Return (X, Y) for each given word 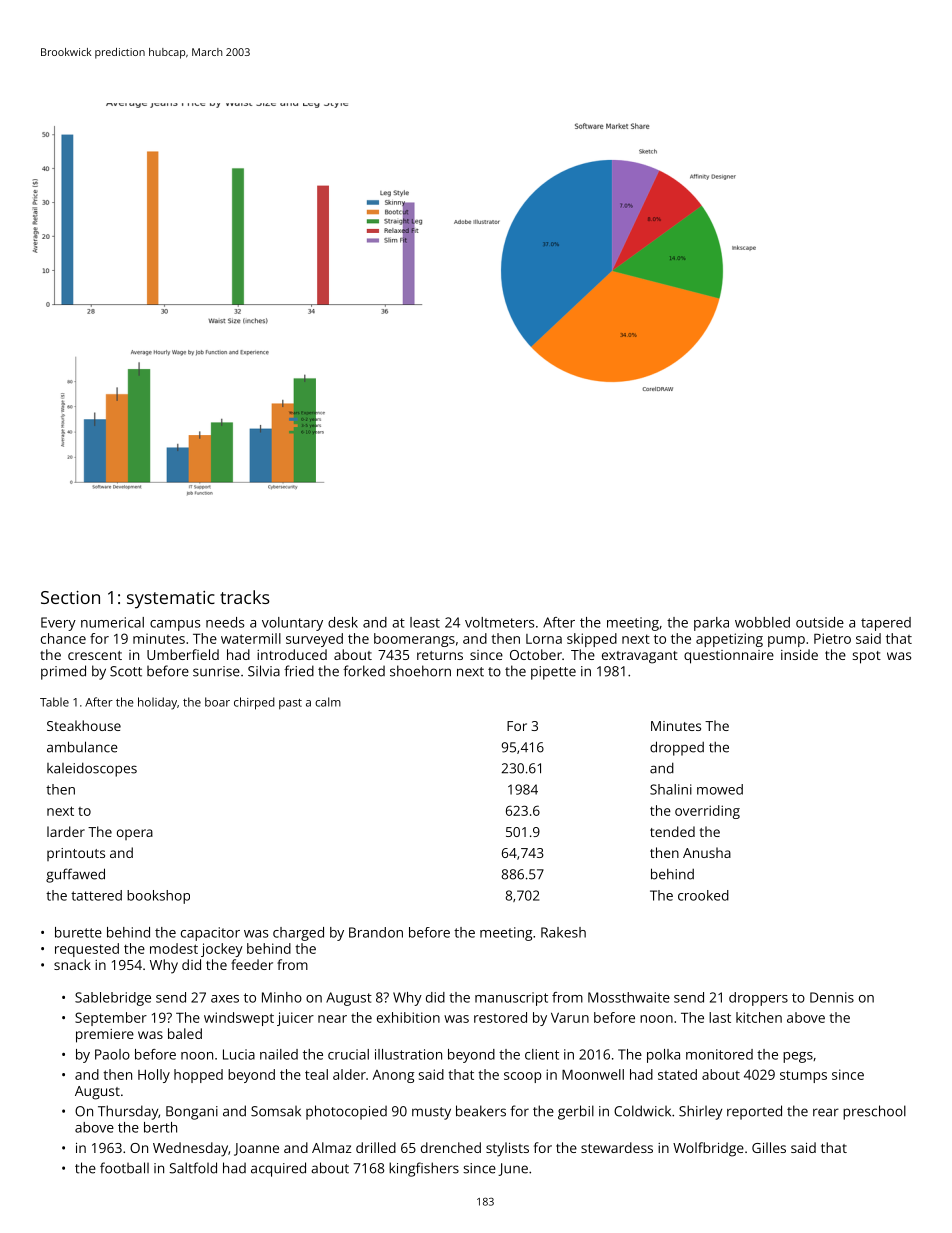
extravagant (640, 657)
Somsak (276, 1111)
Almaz (331, 1147)
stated (677, 1074)
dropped (677, 748)
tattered (96, 895)
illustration (408, 1054)
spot (867, 657)
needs (225, 622)
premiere (105, 1036)
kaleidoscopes (92, 770)
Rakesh (563, 932)
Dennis (832, 997)
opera (135, 834)
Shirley (700, 1112)
